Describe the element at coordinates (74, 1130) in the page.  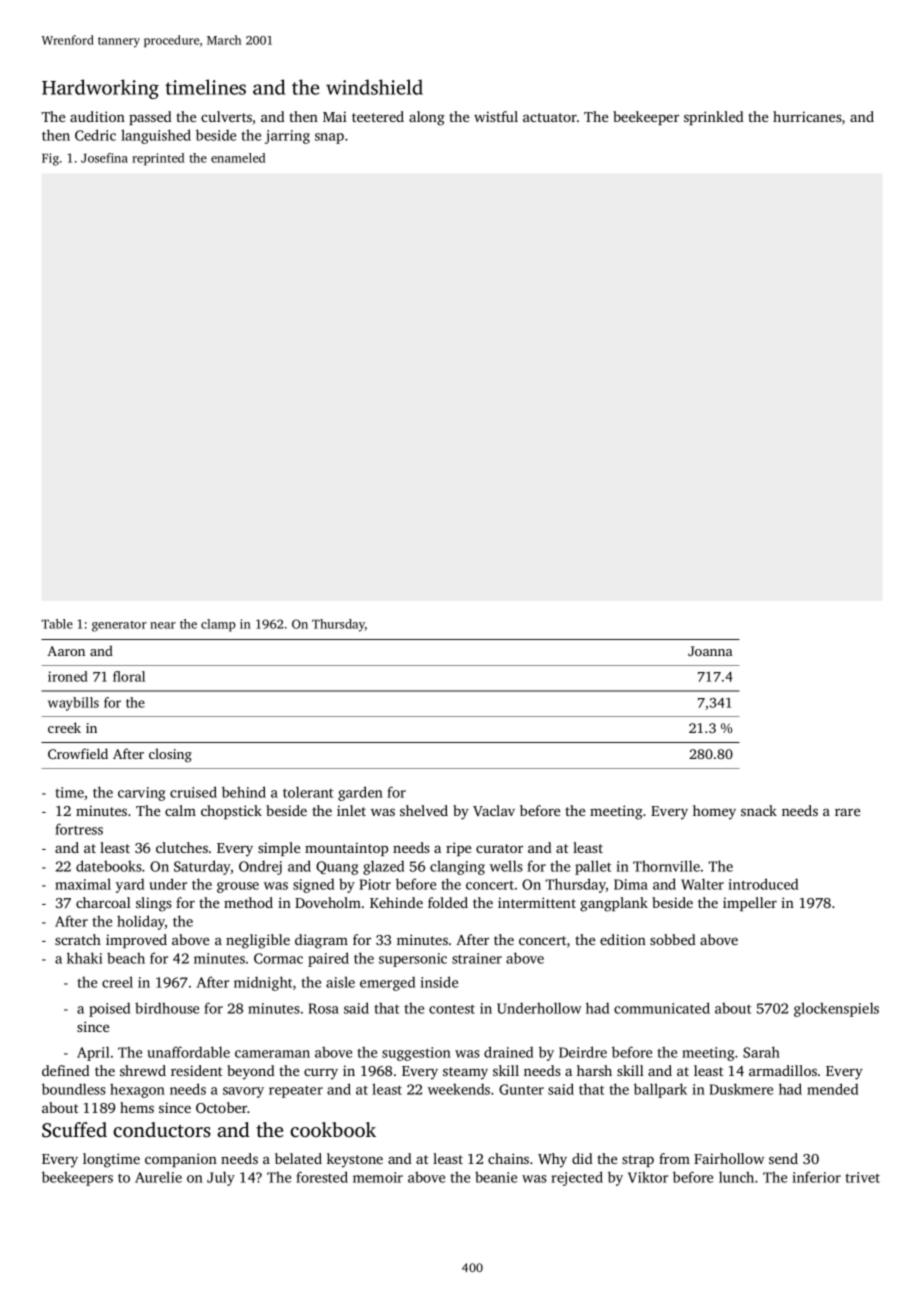
I see `Scuffed` at that location.
